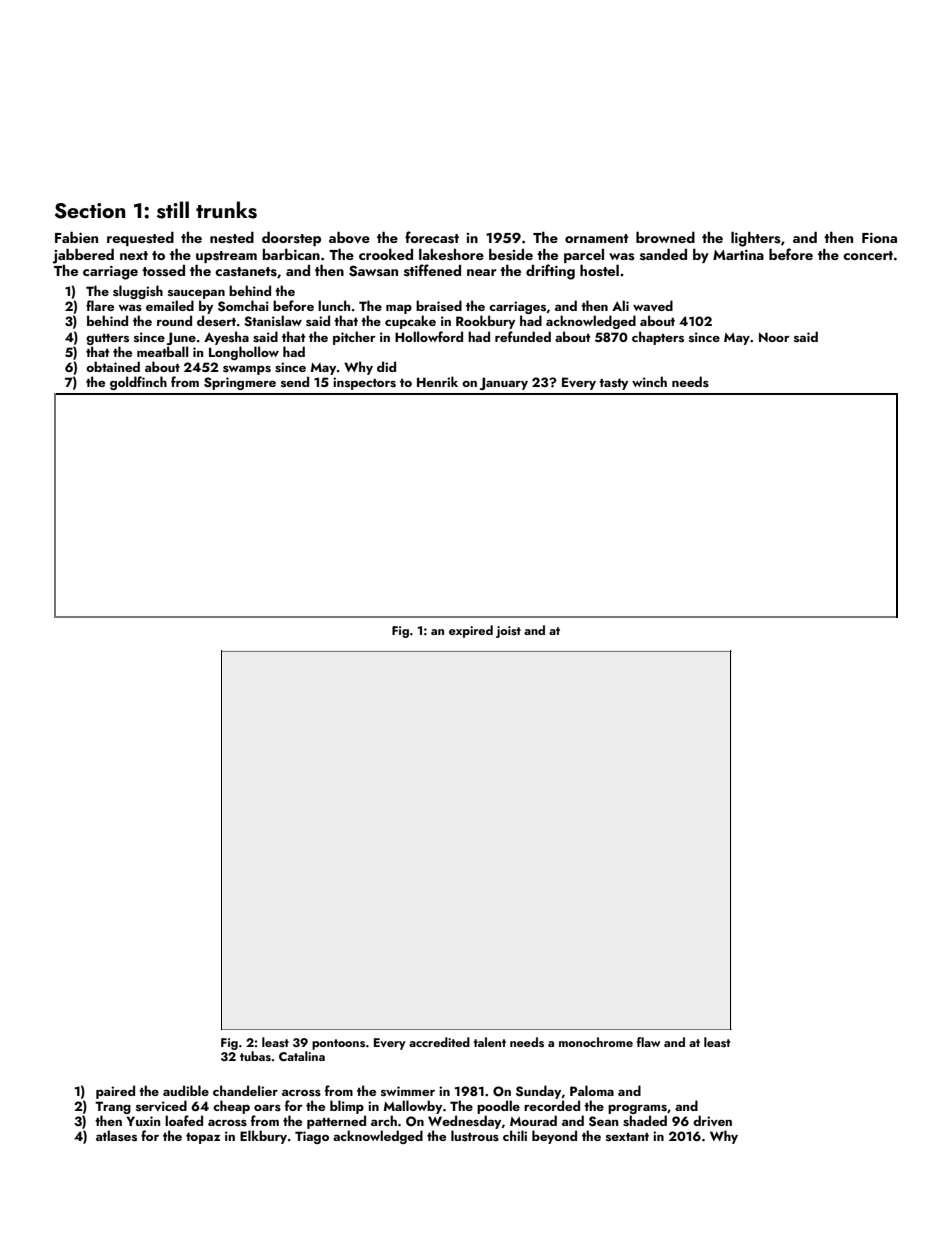  I want to click on forecast, so click(432, 237).
